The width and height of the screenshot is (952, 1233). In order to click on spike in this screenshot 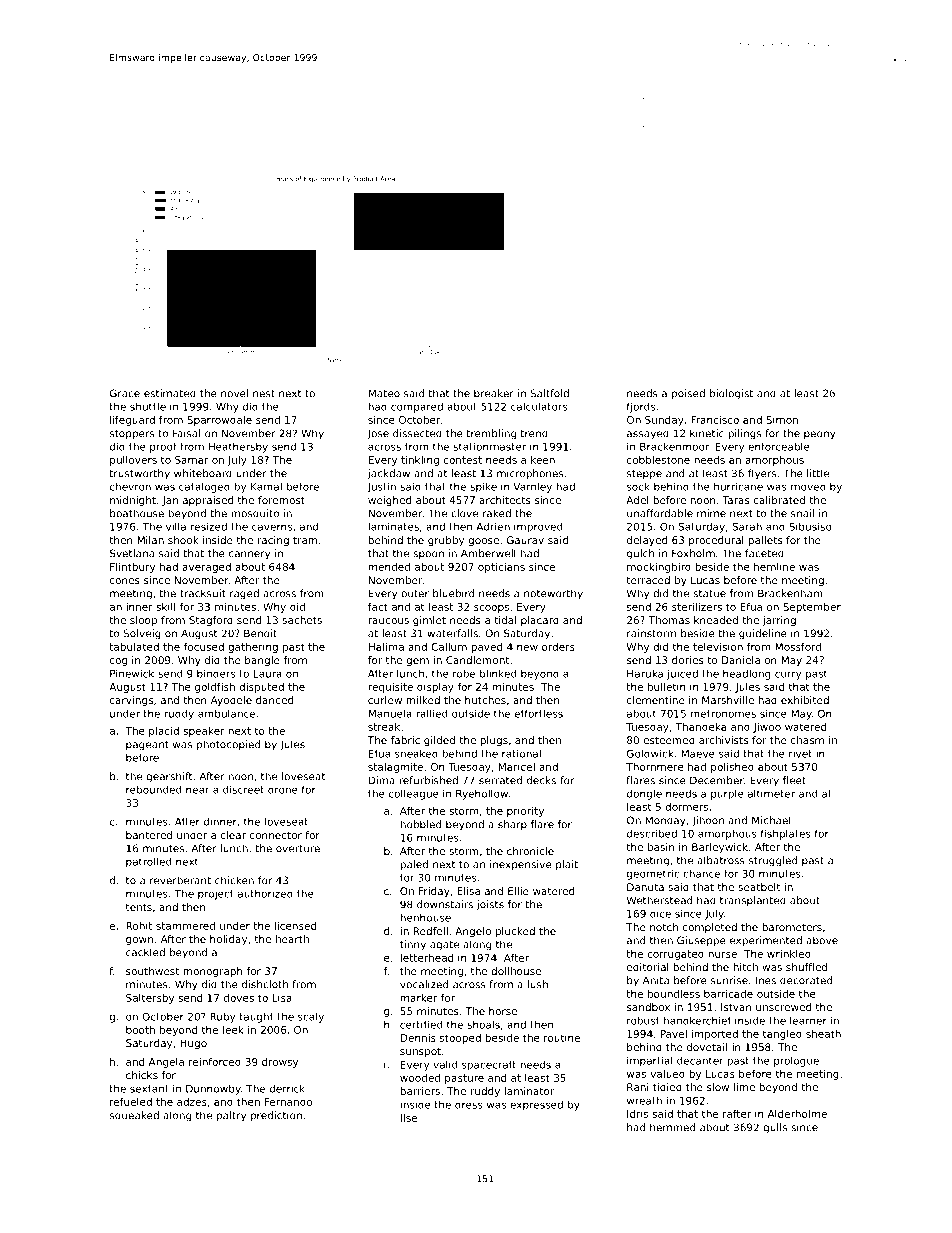, I will do `click(483, 487)`.
